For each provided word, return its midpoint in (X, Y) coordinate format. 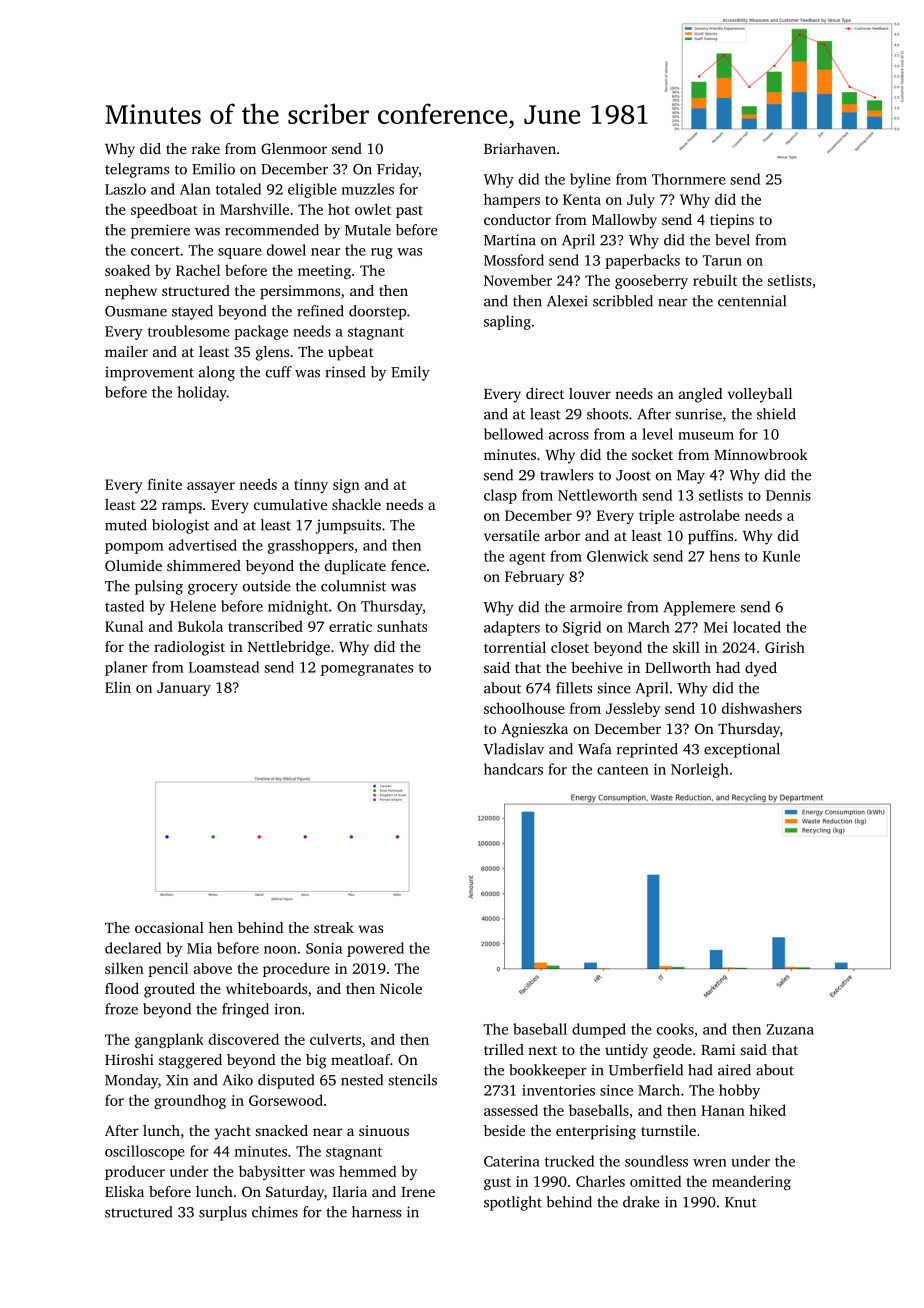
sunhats (402, 626)
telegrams (137, 170)
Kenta (582, 199)
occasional (169, 927)
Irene (418, 1192)
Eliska (124, 1191)
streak (334, 927)
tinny (311, 486)
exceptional (742, 750)
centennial (752, 301)
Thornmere (689, 179)
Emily (410, 373)
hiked (767, 1110)
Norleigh (700, 770)
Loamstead (224, 667)
